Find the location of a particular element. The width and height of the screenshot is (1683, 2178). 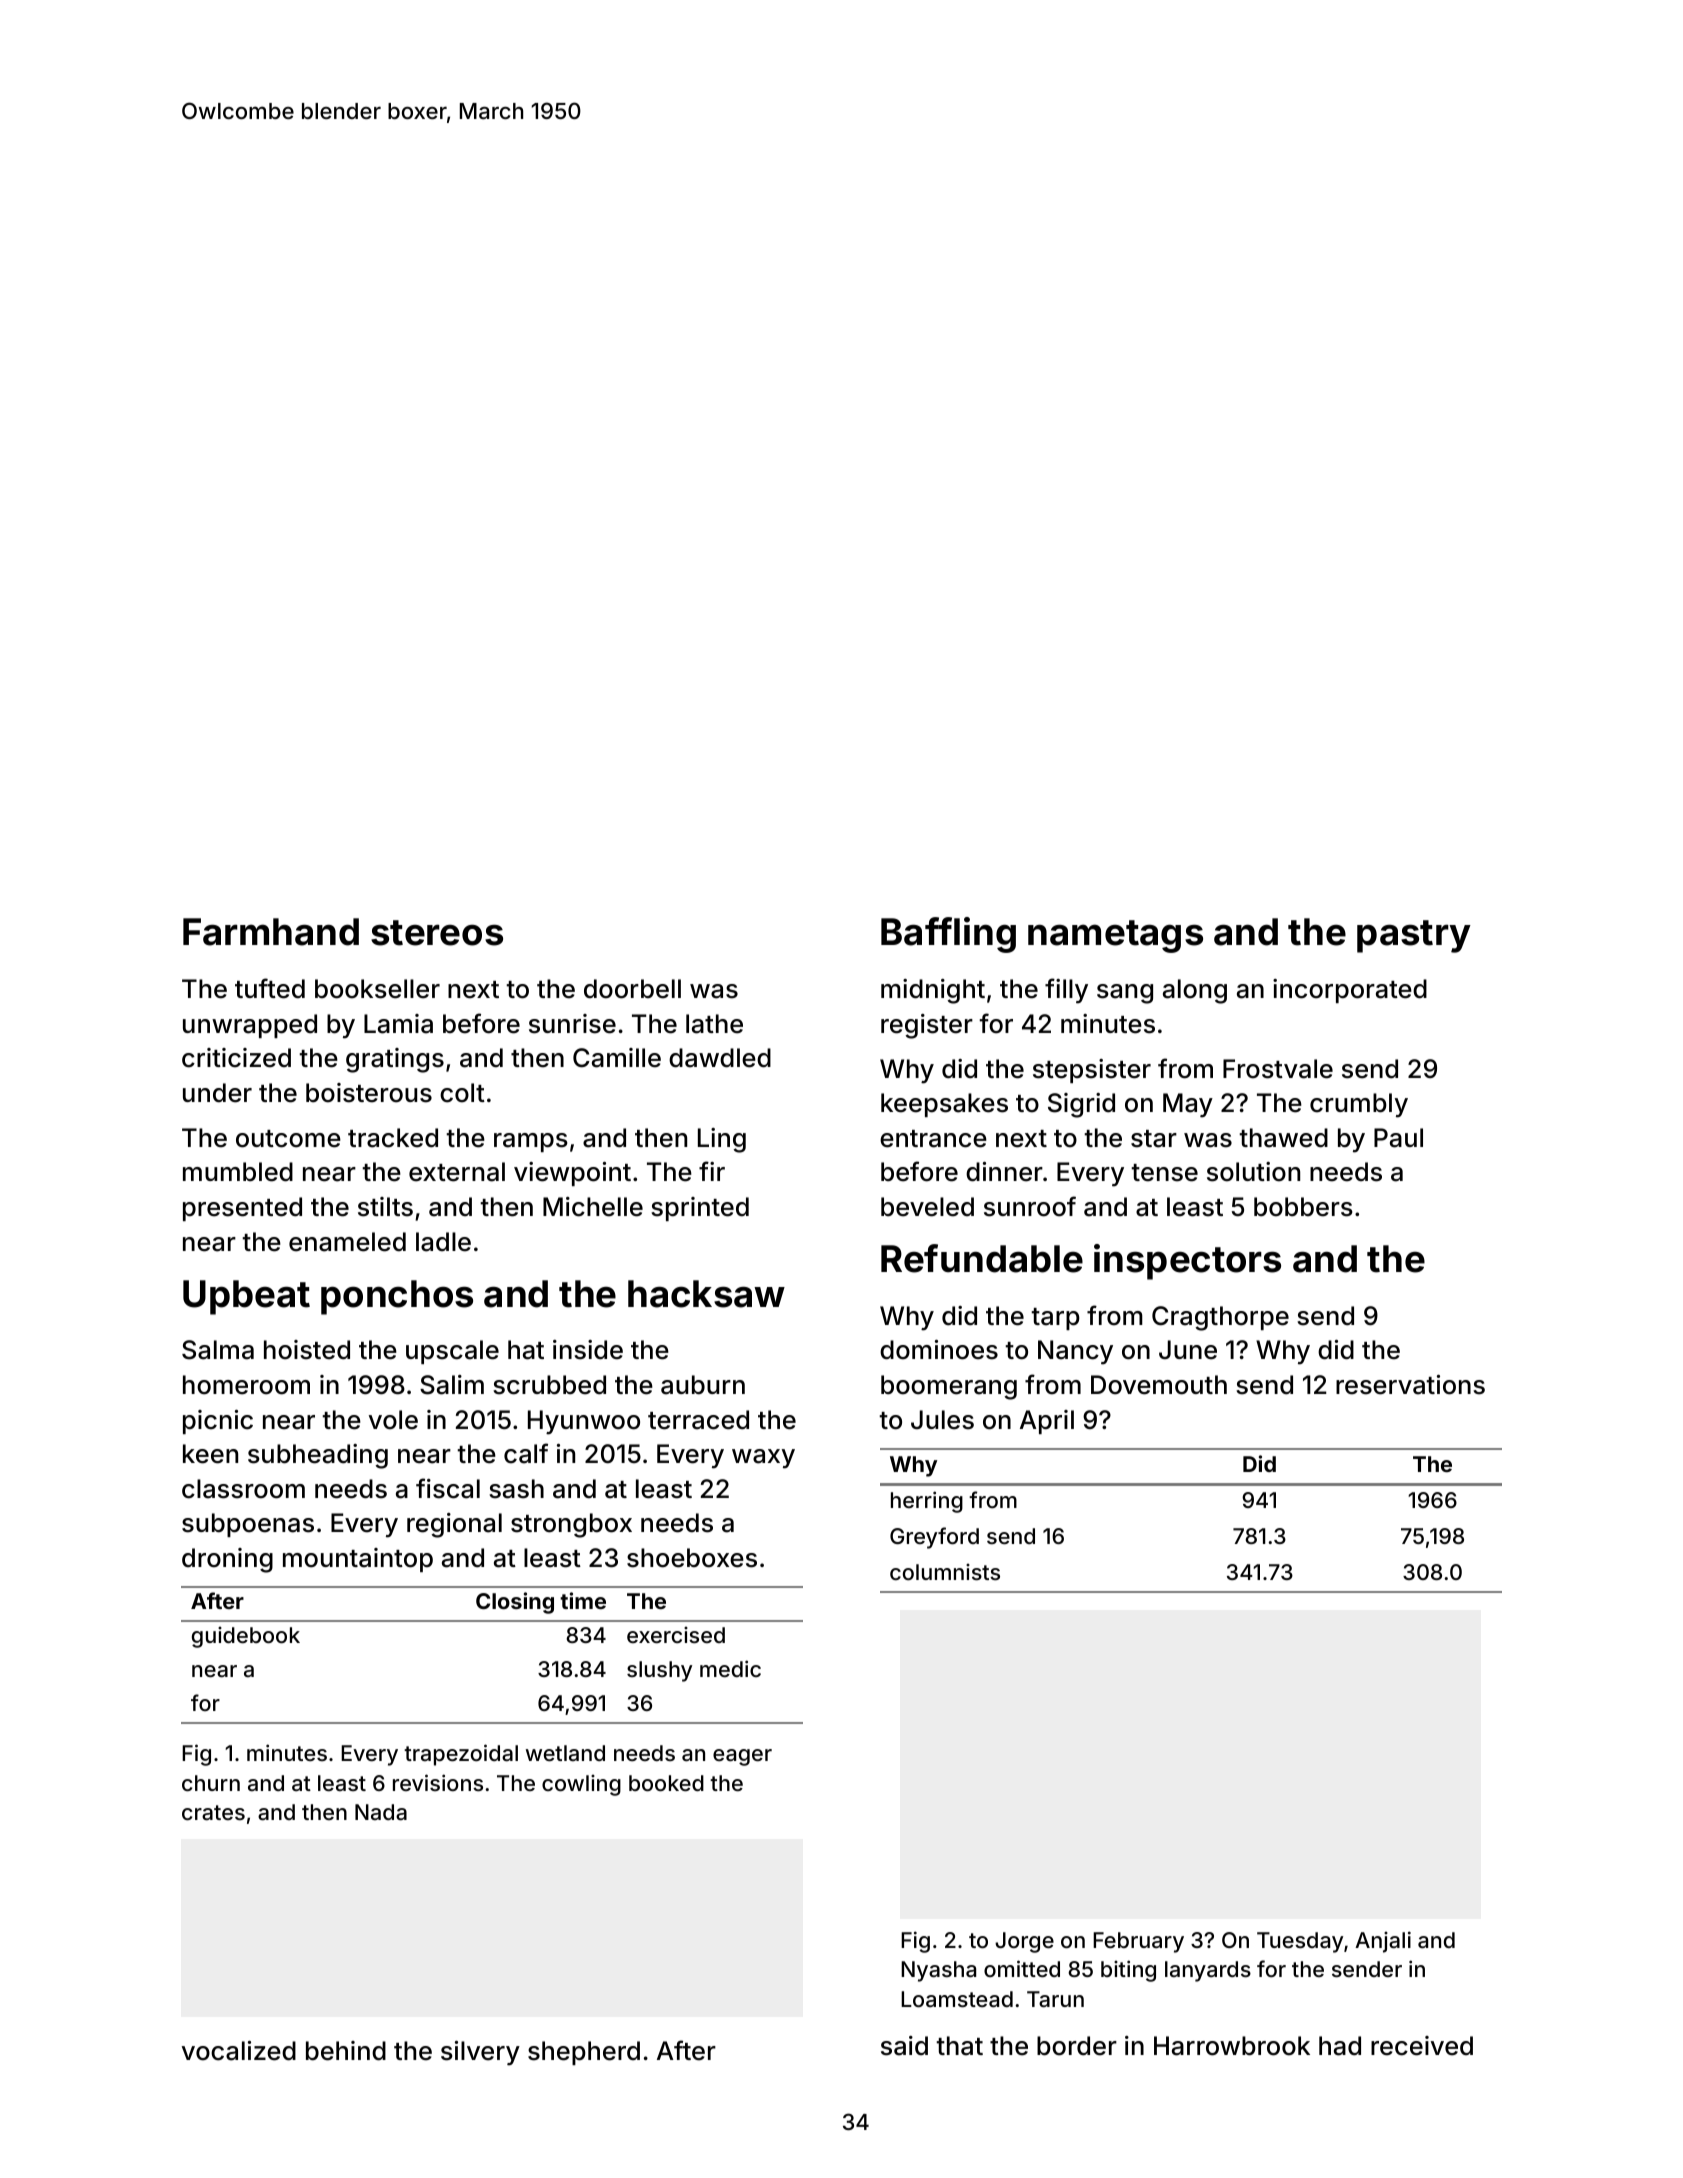

pastry is located at coordinates (1414, 936).
